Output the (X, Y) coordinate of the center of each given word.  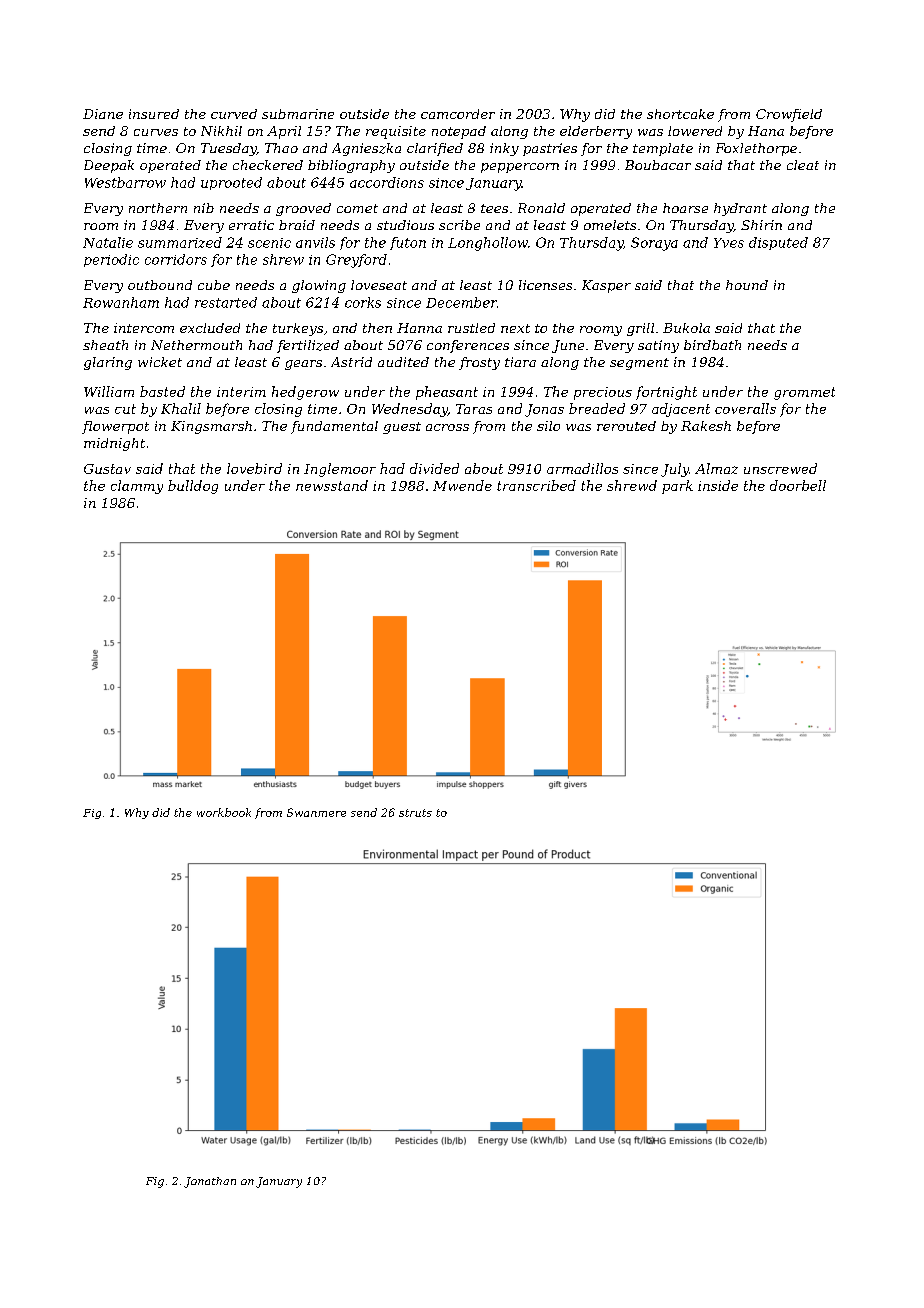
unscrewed (780, 468)
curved (234, 114)
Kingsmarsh (211, 427)
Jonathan (210, 1182)
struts (415, 813)
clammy (137, 487)
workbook (224, 812)
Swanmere (316, 812)
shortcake (680, 114)
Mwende (462, 485)
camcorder (458, 114)
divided (434, 468)
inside (718, 485)
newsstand (332, 485)
